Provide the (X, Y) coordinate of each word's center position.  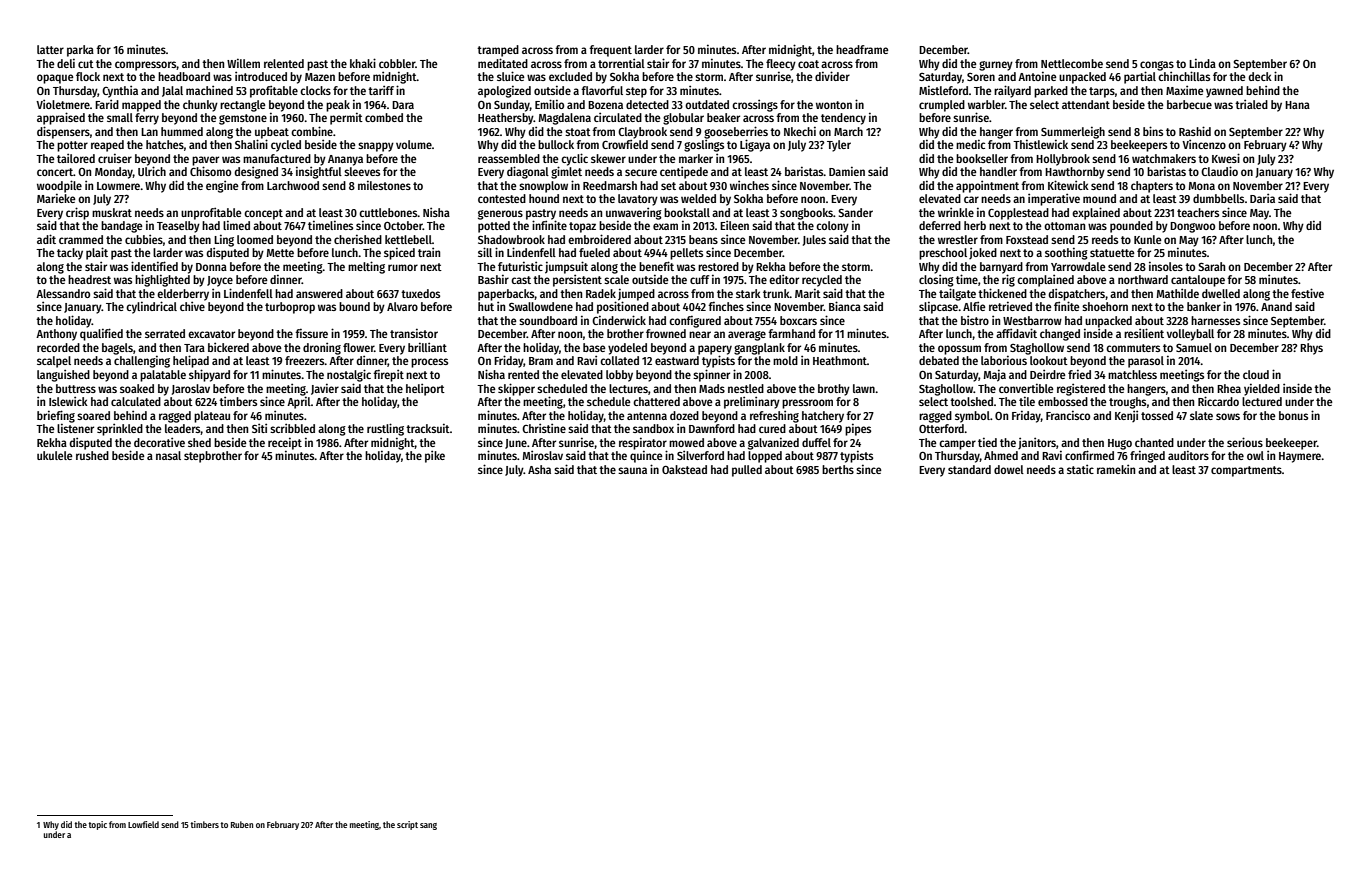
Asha (539, 469)
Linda (1202, 63)
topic (98, 825)
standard (969, 469)
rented (523, 374)
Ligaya (755, 145)
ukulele (55, 455)
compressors (146, 66)
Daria (1262, 198)
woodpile (59, 186)
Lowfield (143, 824)
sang (428, 826)
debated (939, 360)
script (407, 825)
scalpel (54, 362)
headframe (862, 49)
